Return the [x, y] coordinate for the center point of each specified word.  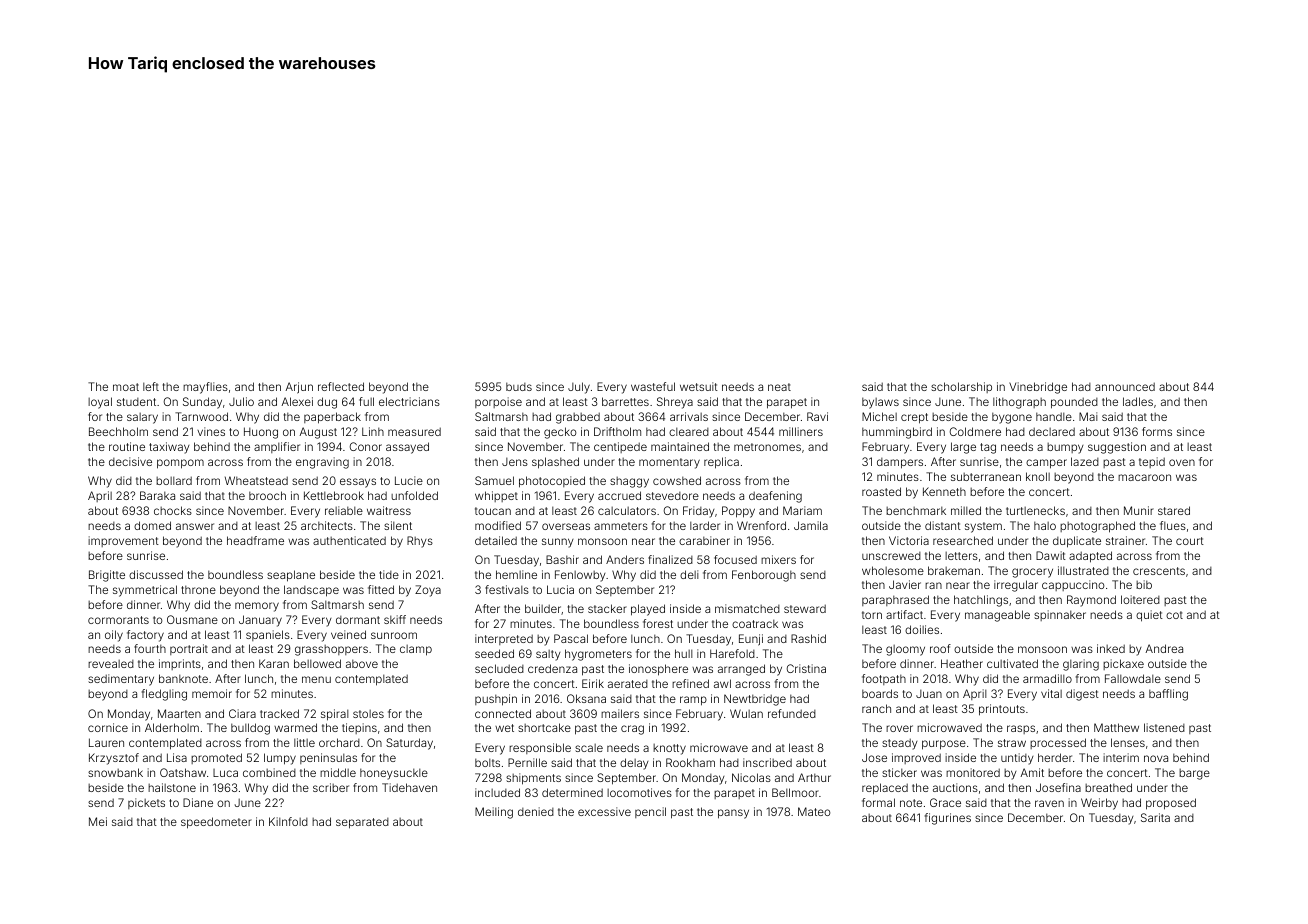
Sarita [1155, 817]
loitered [1140, 599]
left [151, 386]
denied [536, 811]
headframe [255, 540]
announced [1125, 386]
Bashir [562, 559]
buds [519, 386]
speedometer [216, 823]
